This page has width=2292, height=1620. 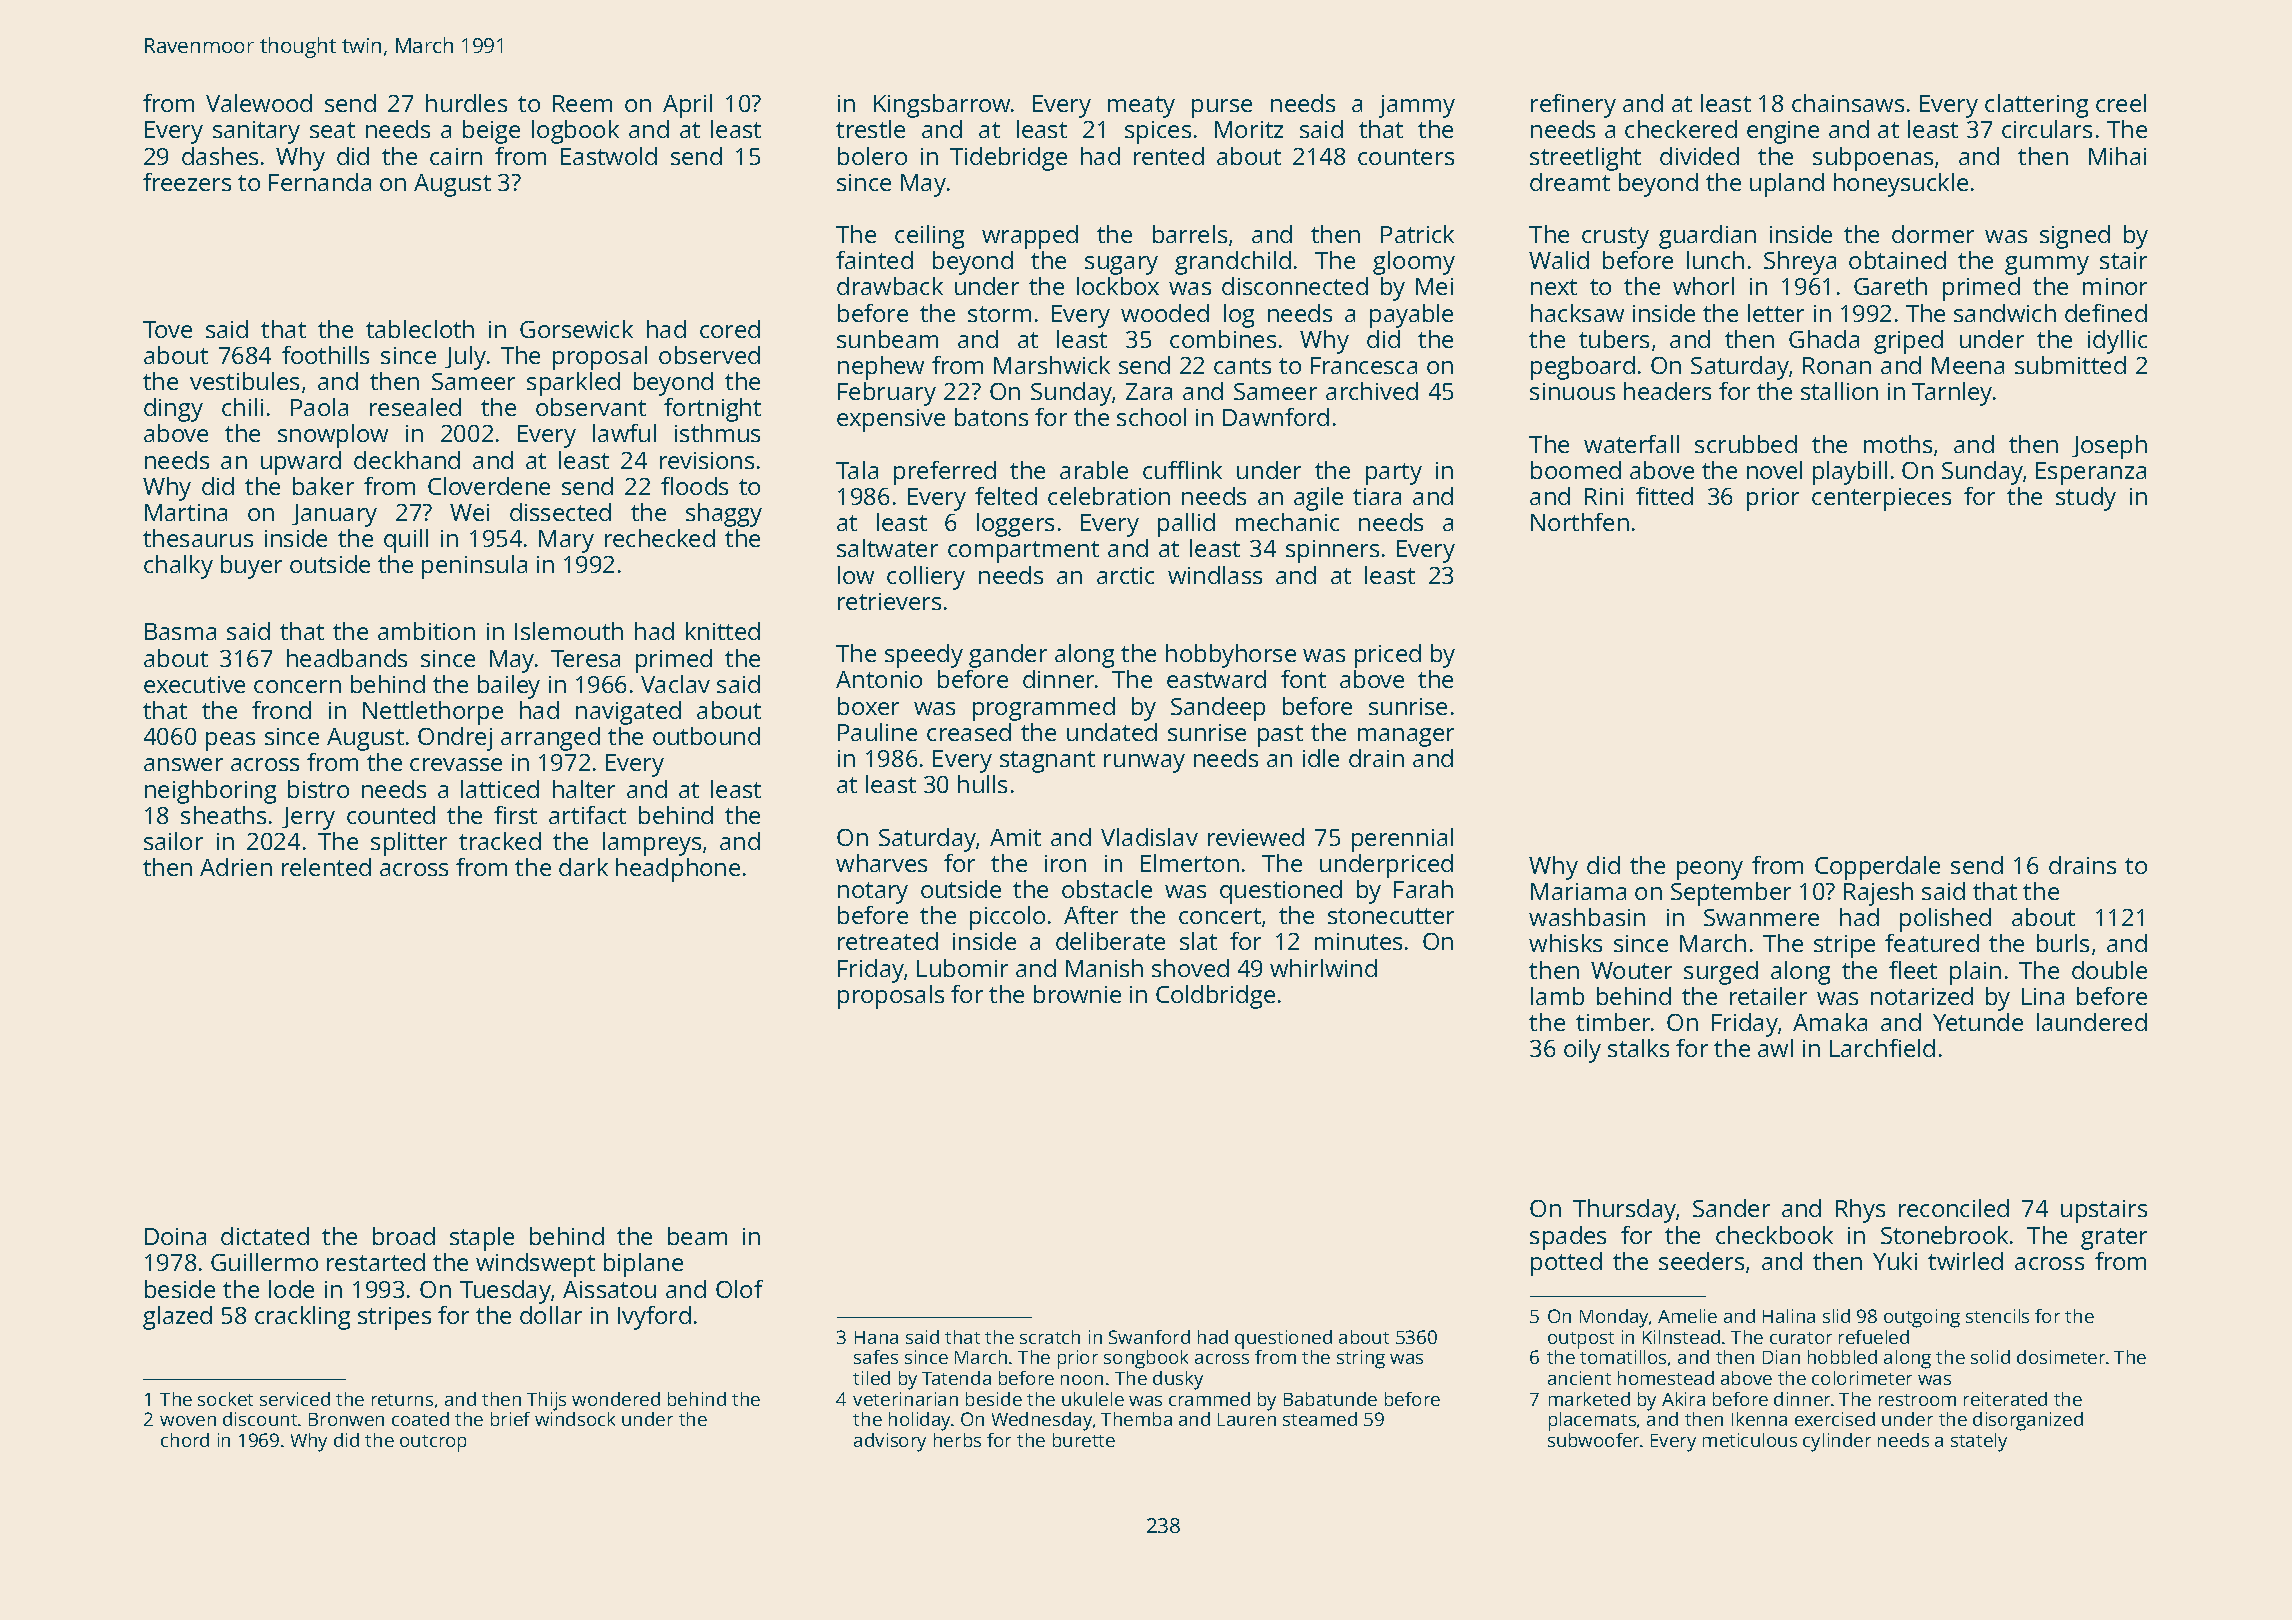 I want to click on outpost, so click(x=1581, y=1340).
